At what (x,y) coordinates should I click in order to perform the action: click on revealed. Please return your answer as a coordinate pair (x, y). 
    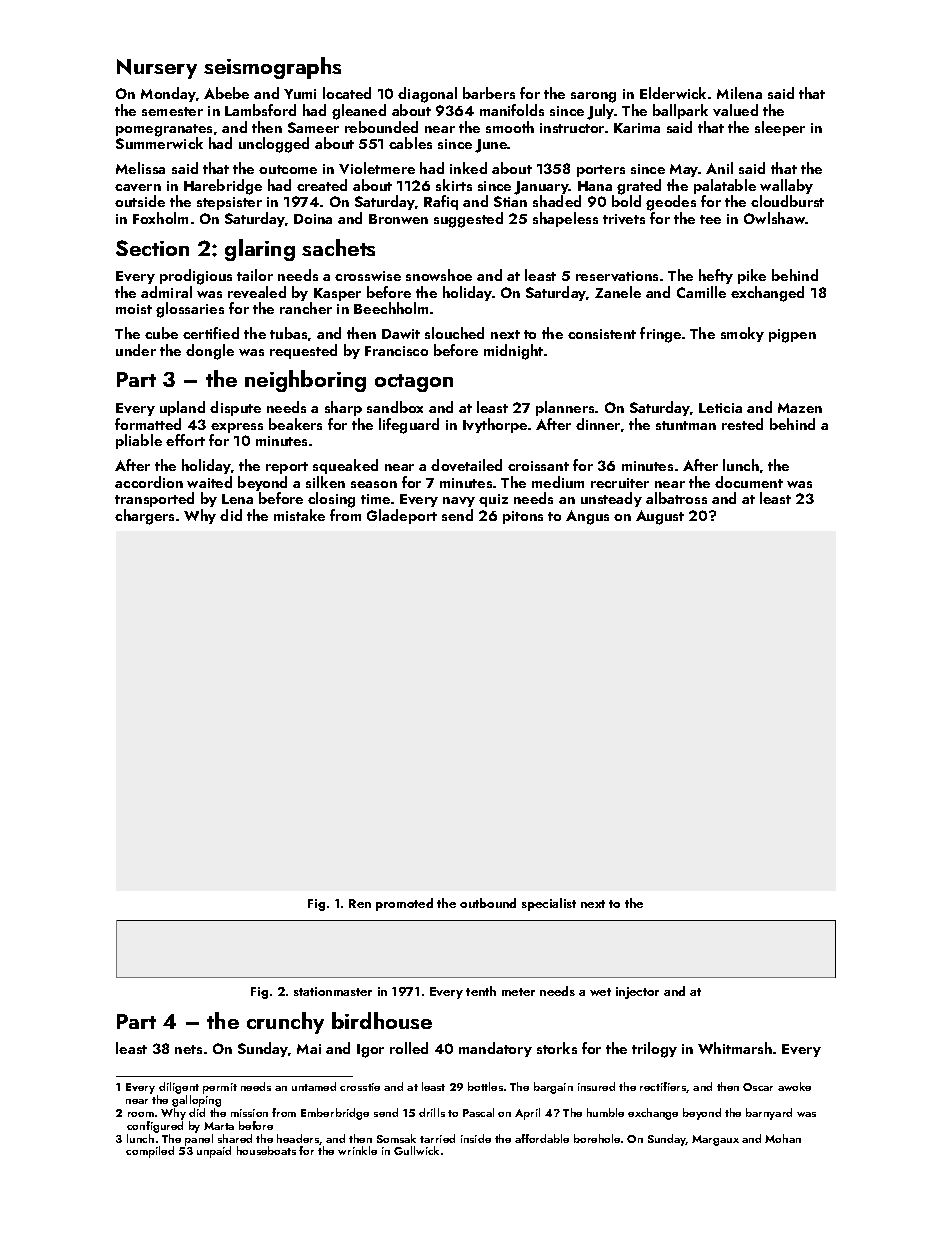
    Looking at the image, I should click on (257, 292).
